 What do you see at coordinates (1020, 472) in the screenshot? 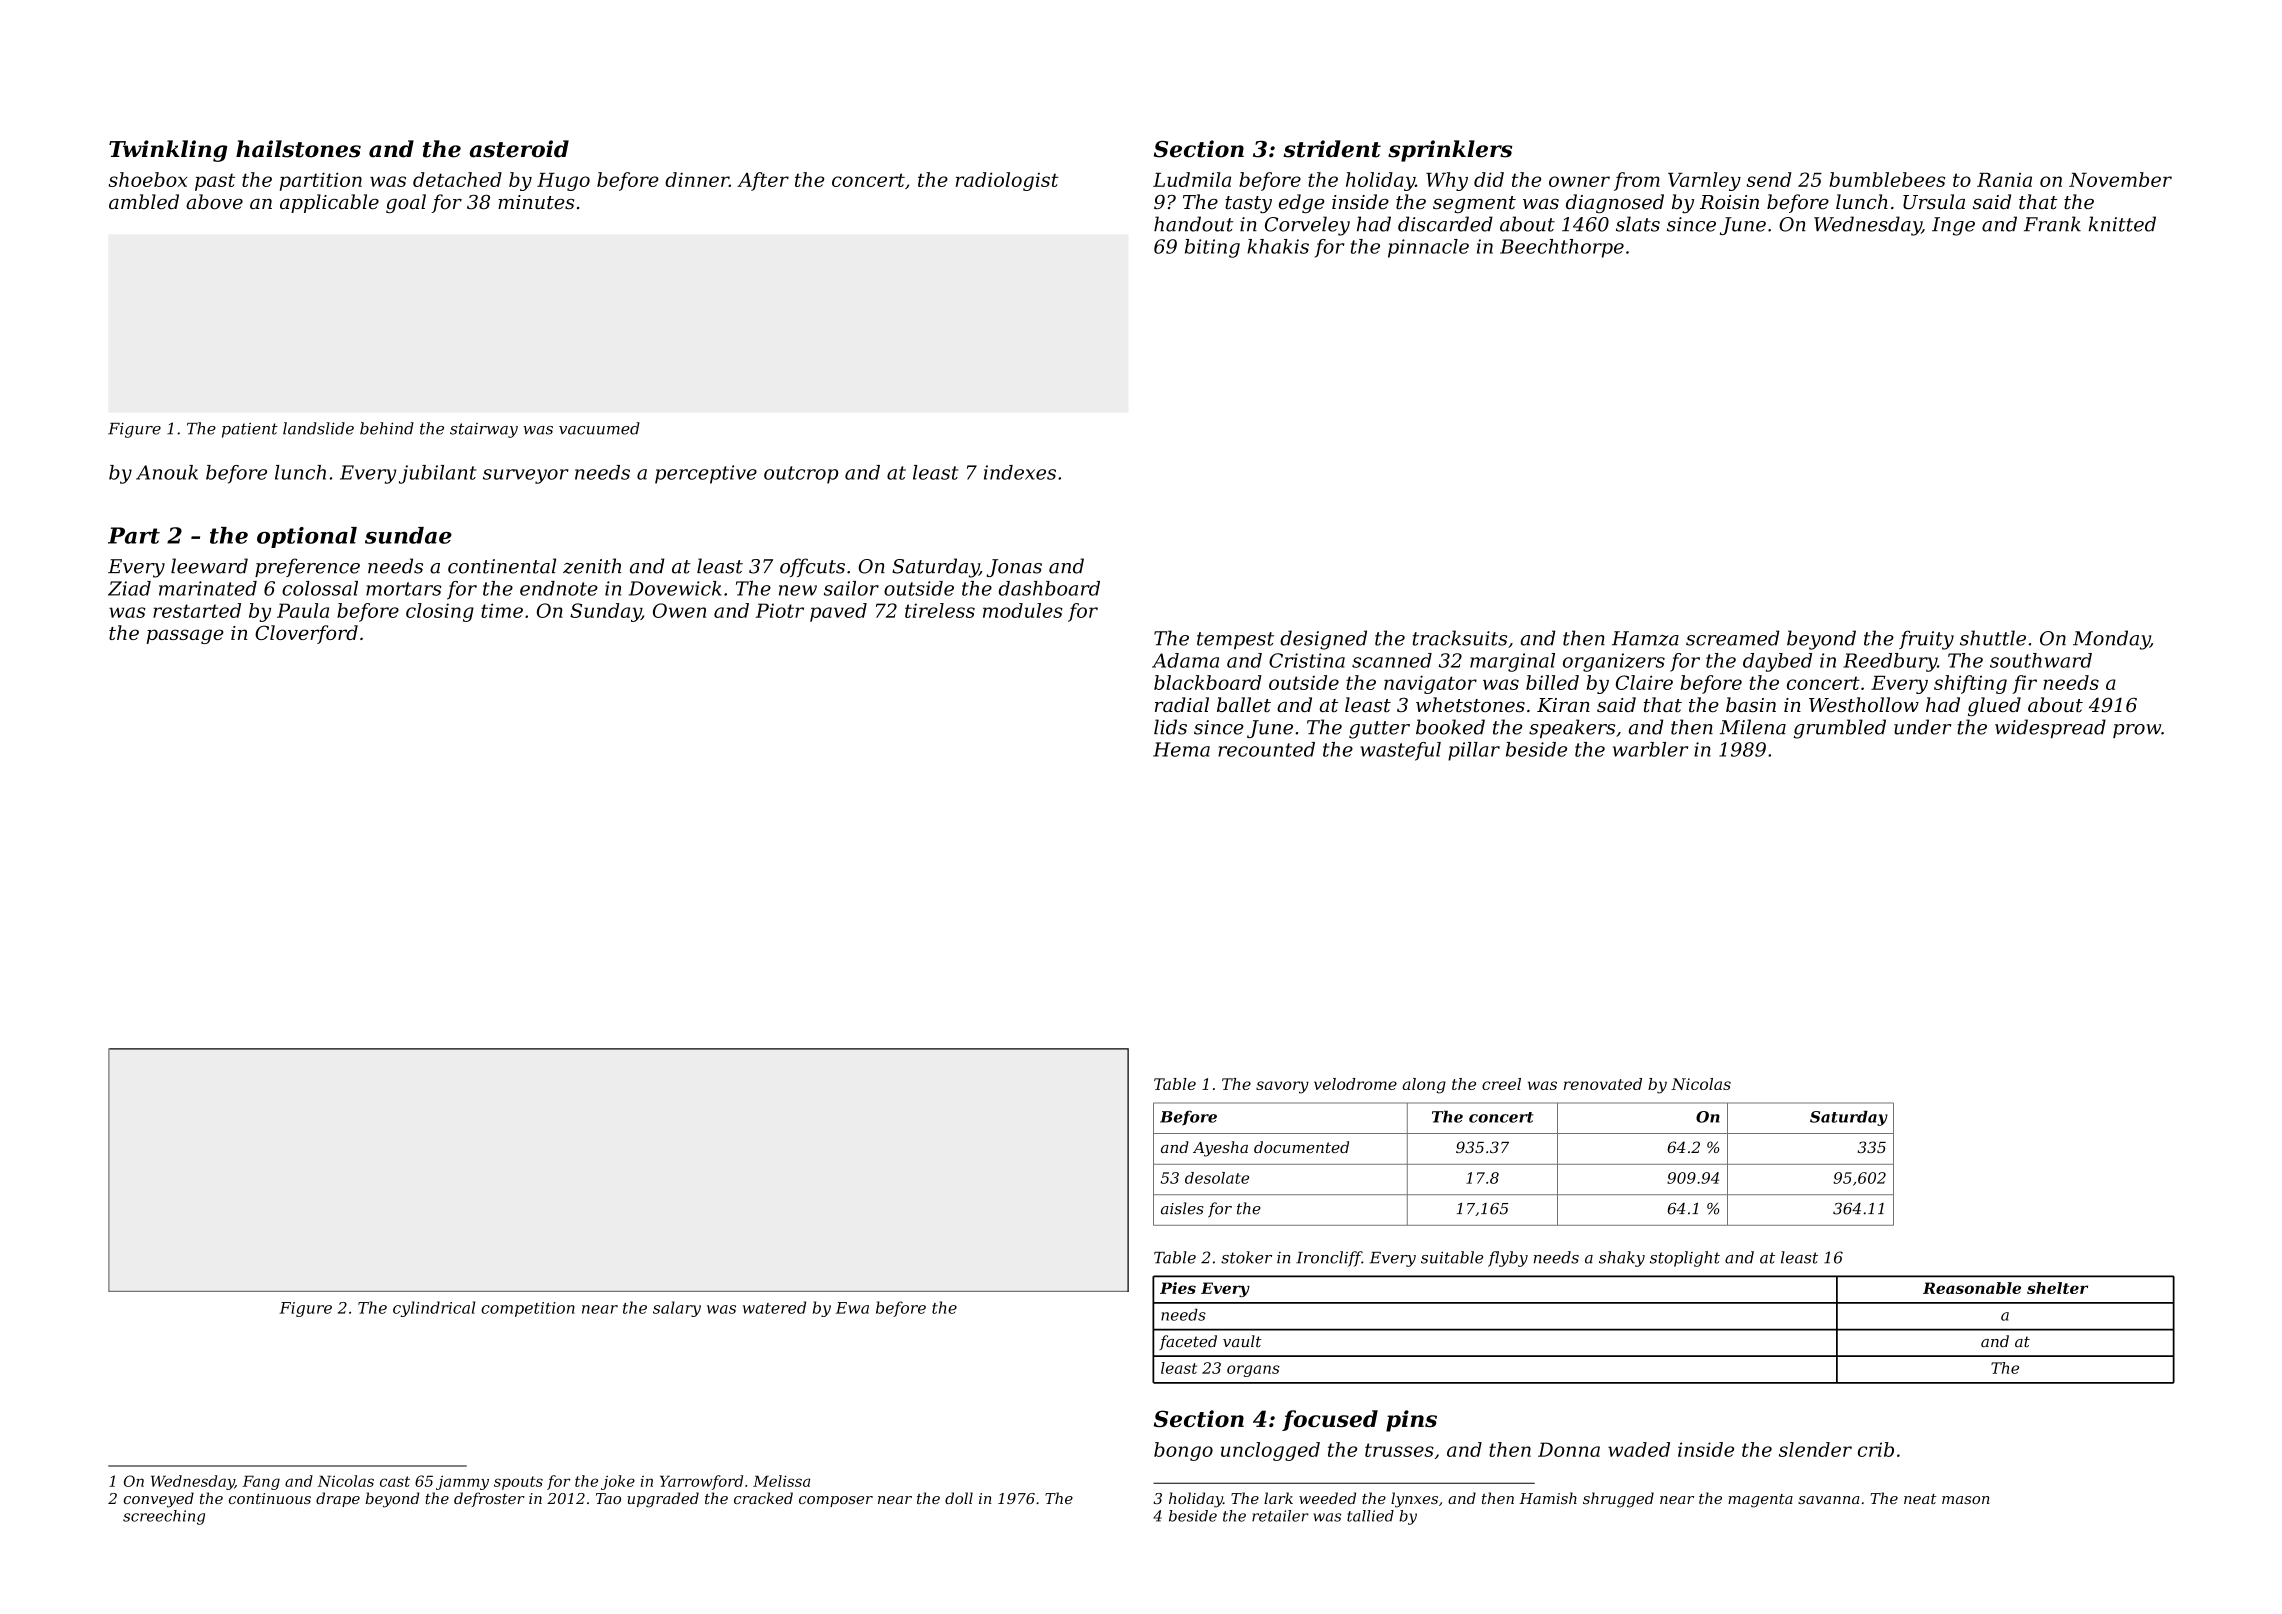
I see `indexes` at bounding box center [1020, 472].
